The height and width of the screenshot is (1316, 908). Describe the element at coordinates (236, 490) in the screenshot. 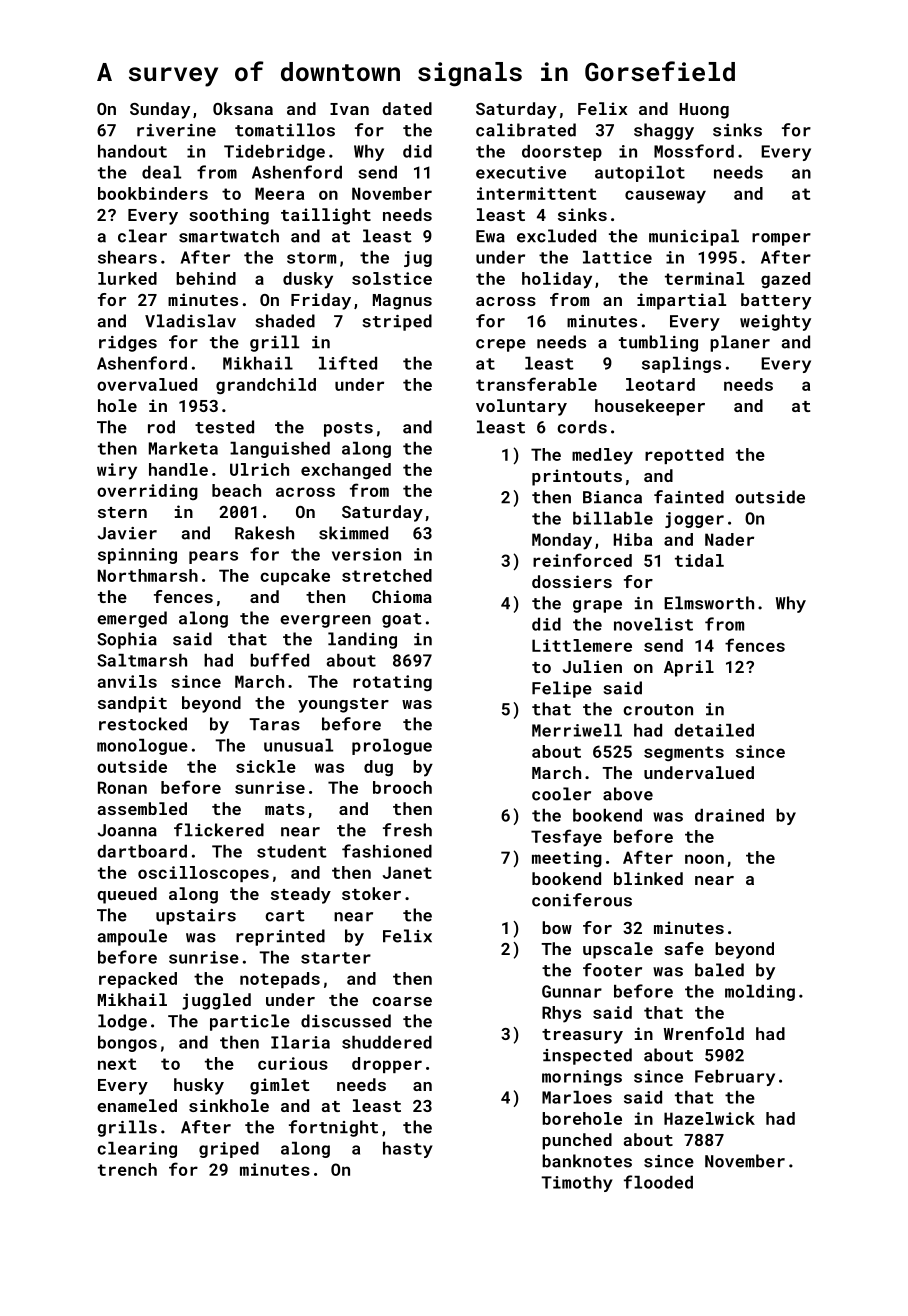

I see `beach` at that location.
